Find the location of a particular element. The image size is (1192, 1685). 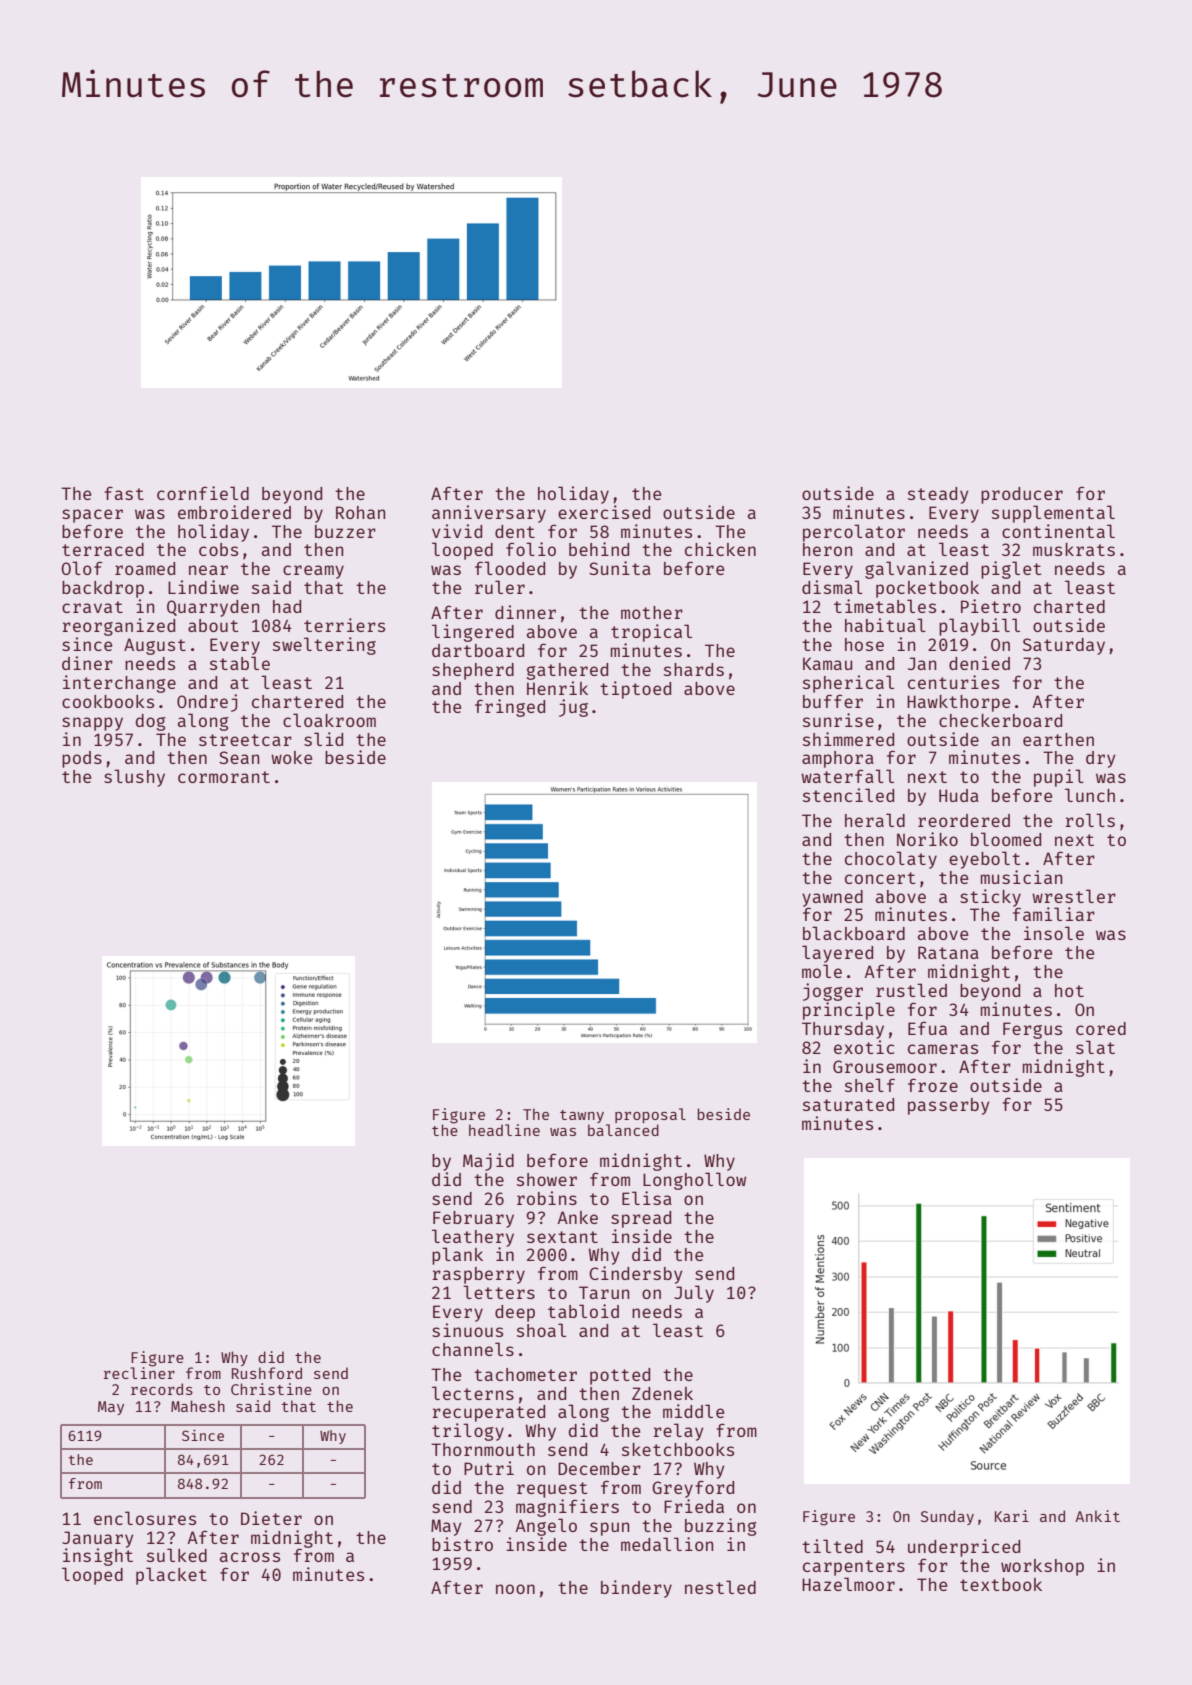

slat is located at coordinates (1095, 1047).
